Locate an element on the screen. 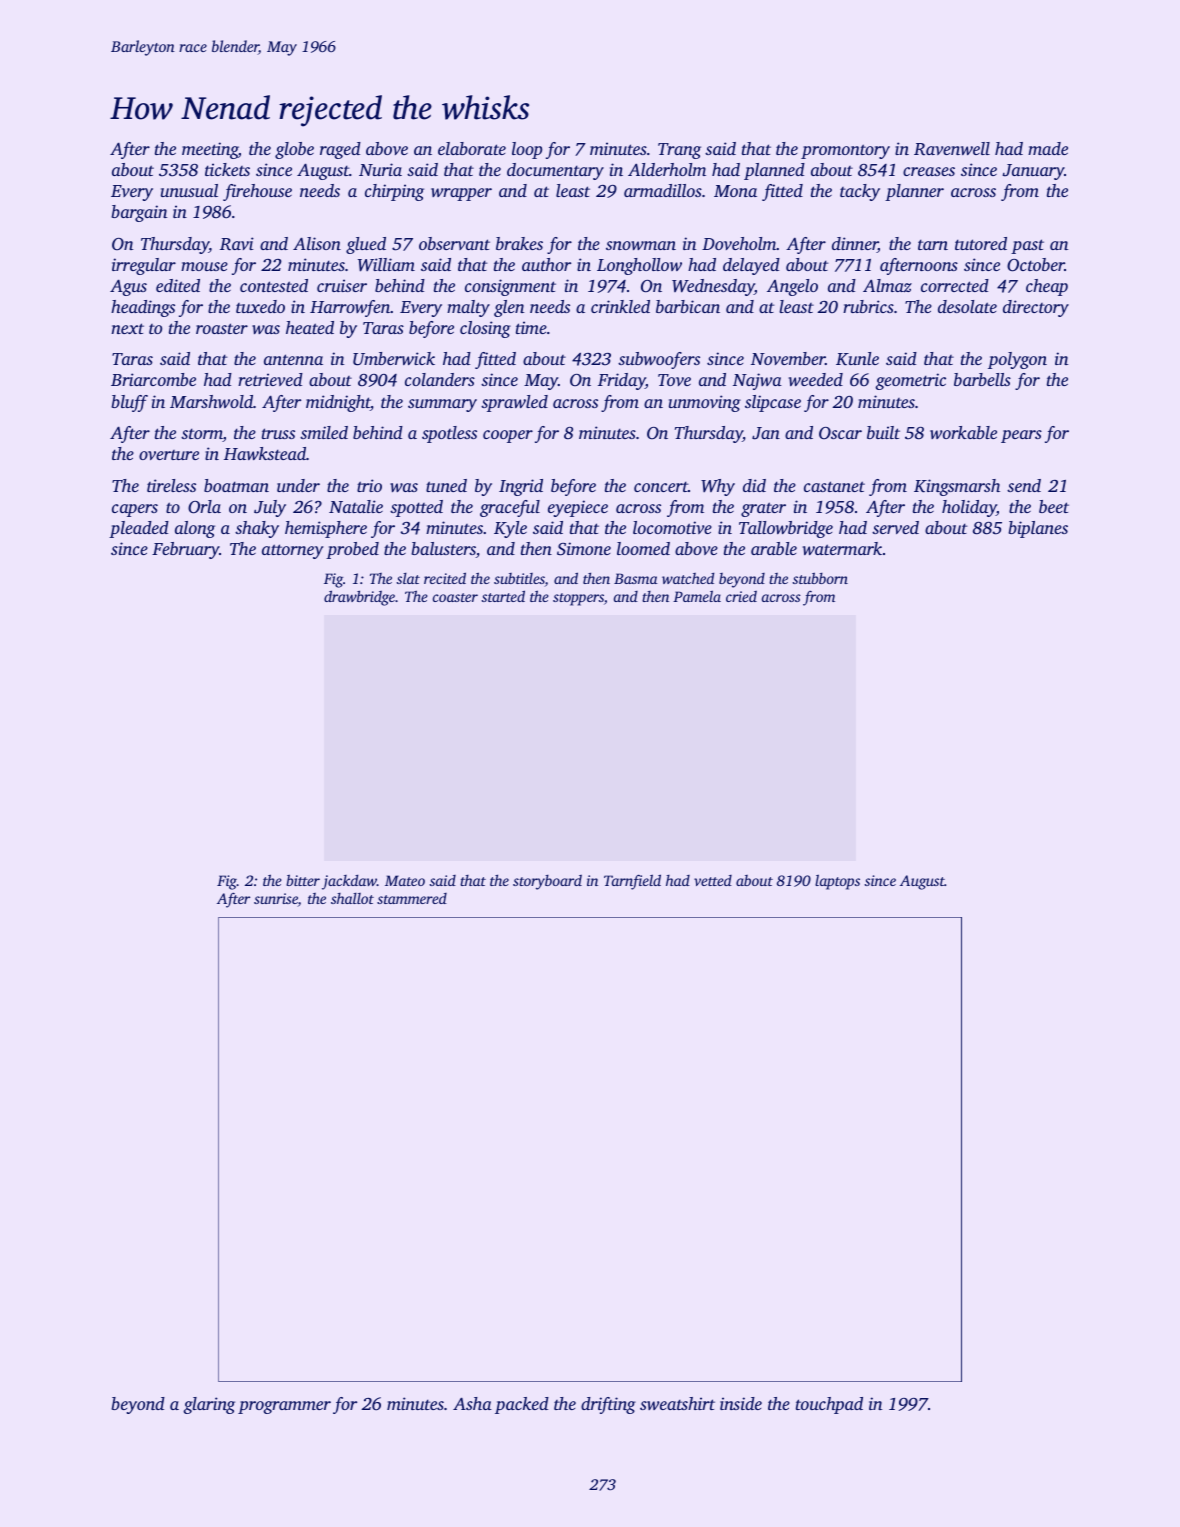  Why is located at coordinates (718, 487).
